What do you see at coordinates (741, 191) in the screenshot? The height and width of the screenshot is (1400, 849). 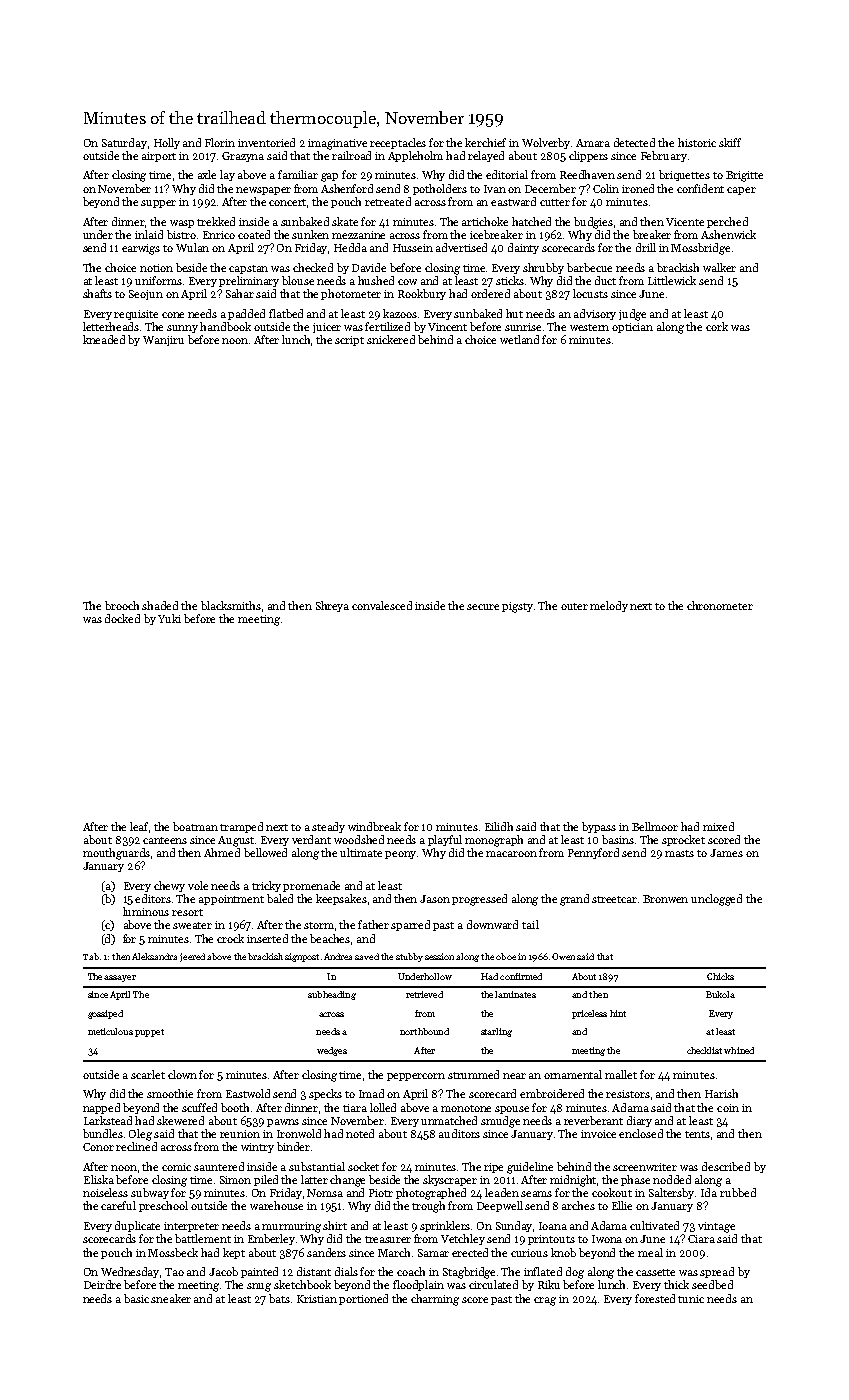 I see `caper` at bounding box center [741, 191].
